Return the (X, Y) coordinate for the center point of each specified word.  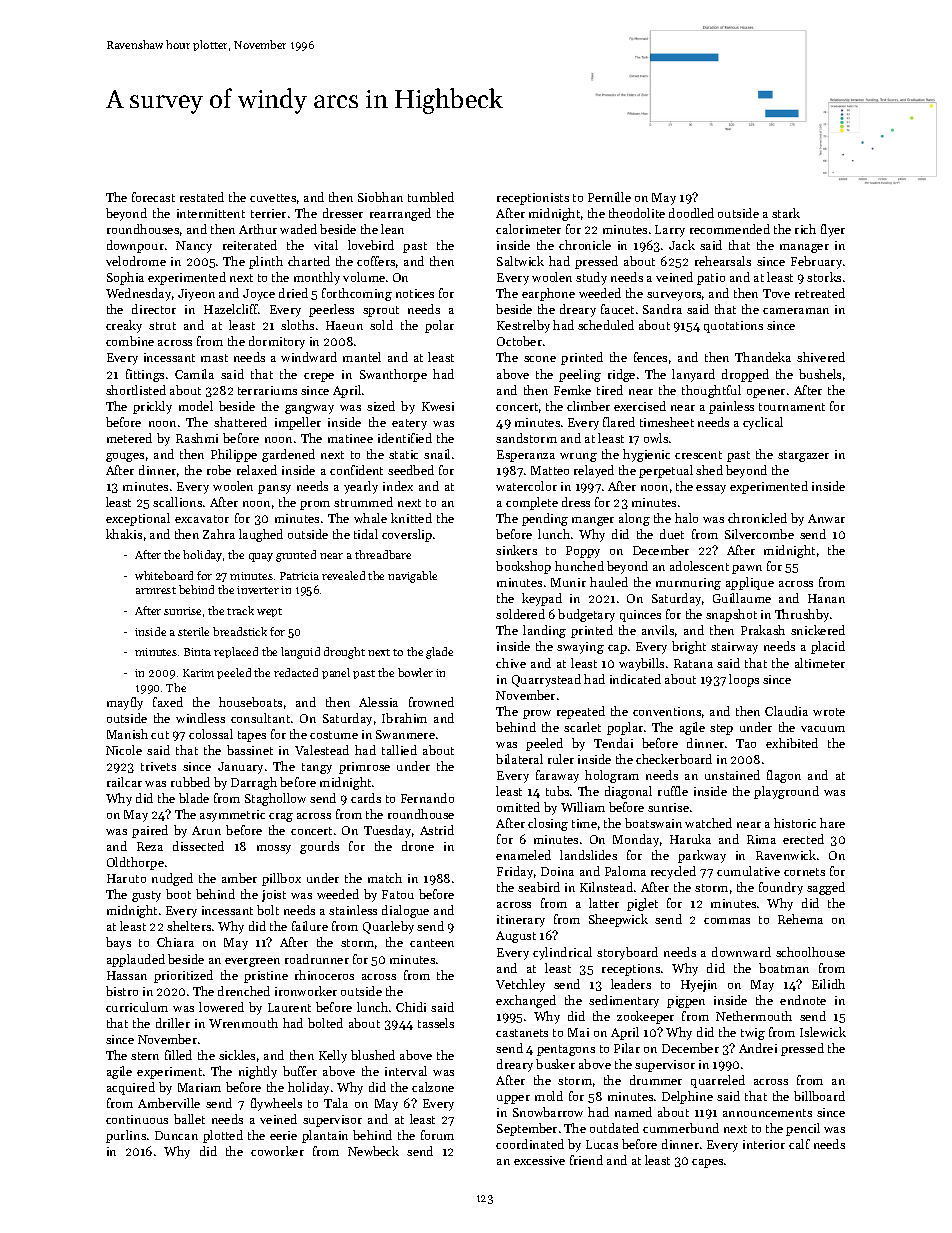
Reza (150, 846)
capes (707, 1163)
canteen (432, 943)
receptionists (533, 199)
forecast (153, 197)
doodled (691, 213)
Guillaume (742, 598)
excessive (539, 1160)
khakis (124, 534)
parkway (702, 856)
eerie (283, 1135)
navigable (412, 577)
